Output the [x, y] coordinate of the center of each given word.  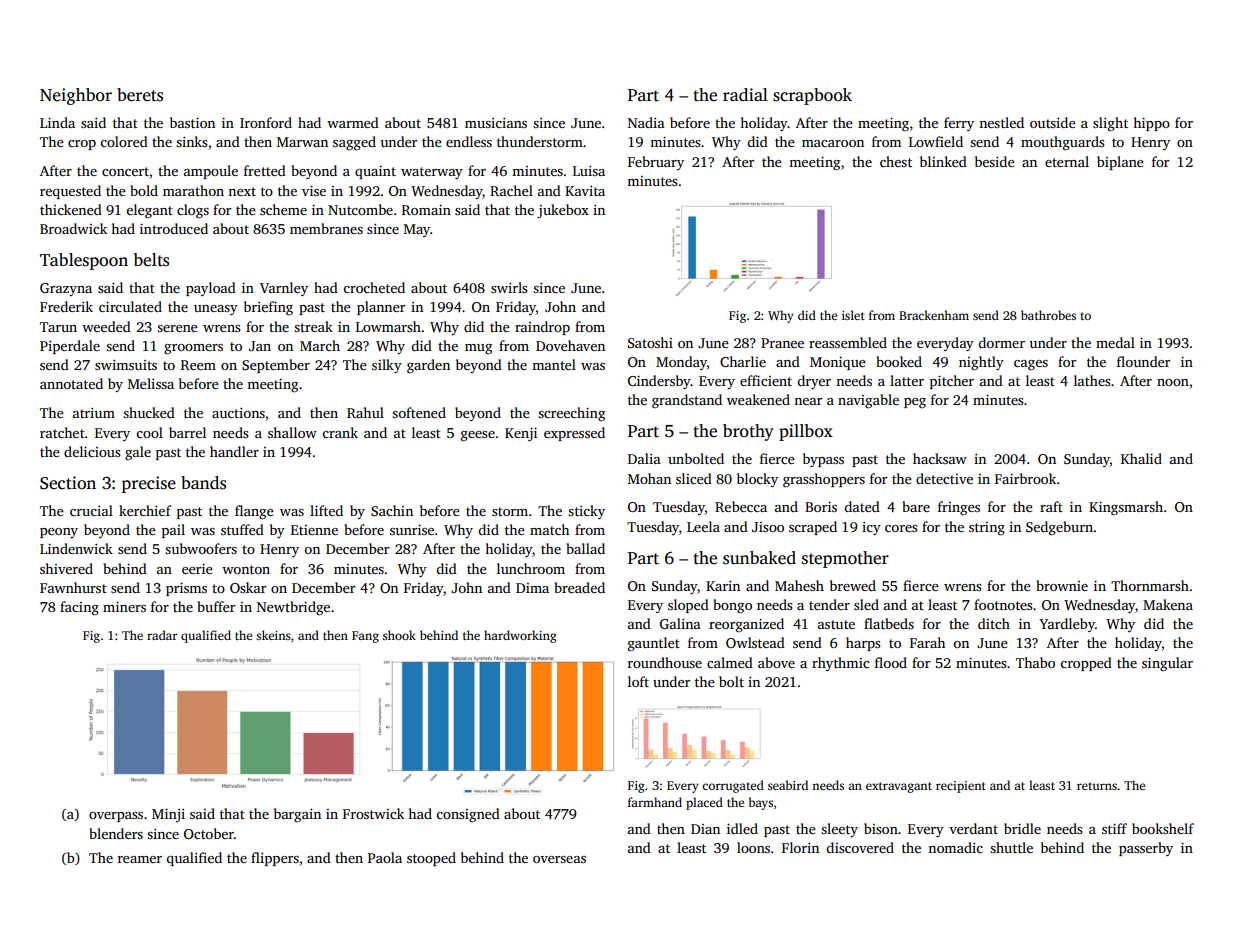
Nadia [646, 122]
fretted [265, 170]
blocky [757, 480]
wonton [246, 569]
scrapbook [812, 96]
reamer [140, 859]
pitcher [952, 382]
